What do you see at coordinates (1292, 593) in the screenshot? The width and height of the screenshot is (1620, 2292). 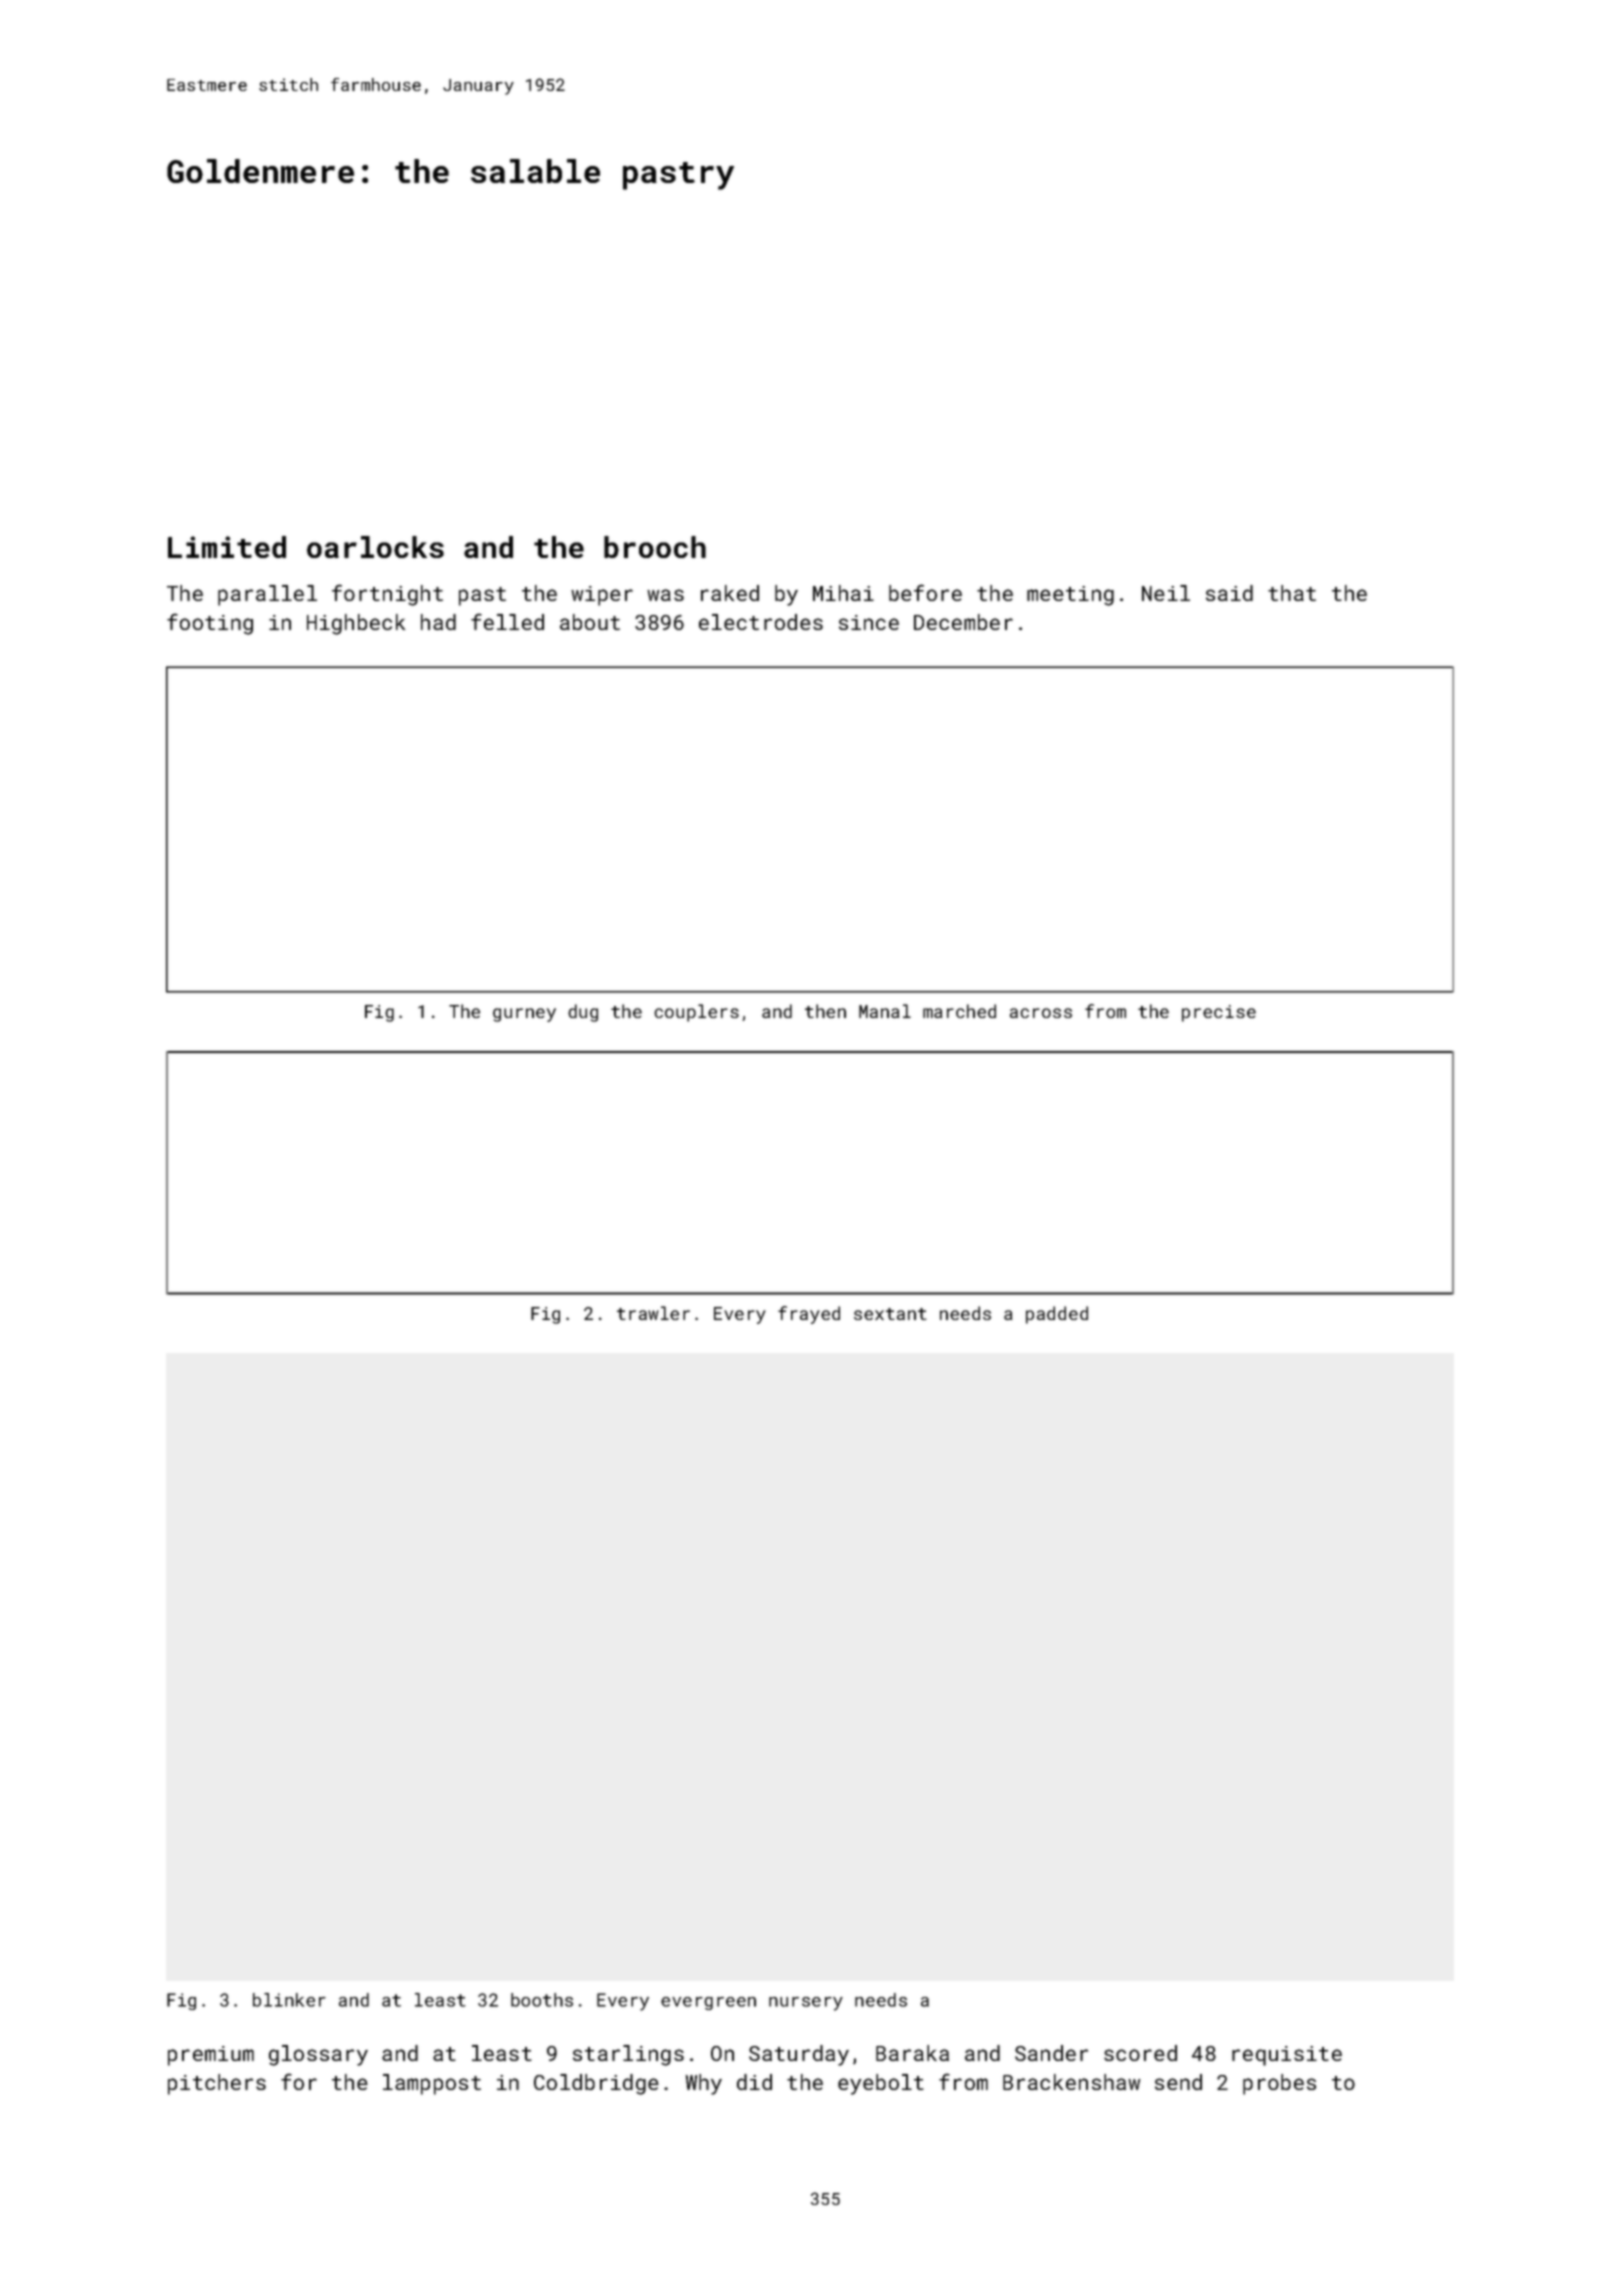 I see `that` at bounding box center [1292, 593].
